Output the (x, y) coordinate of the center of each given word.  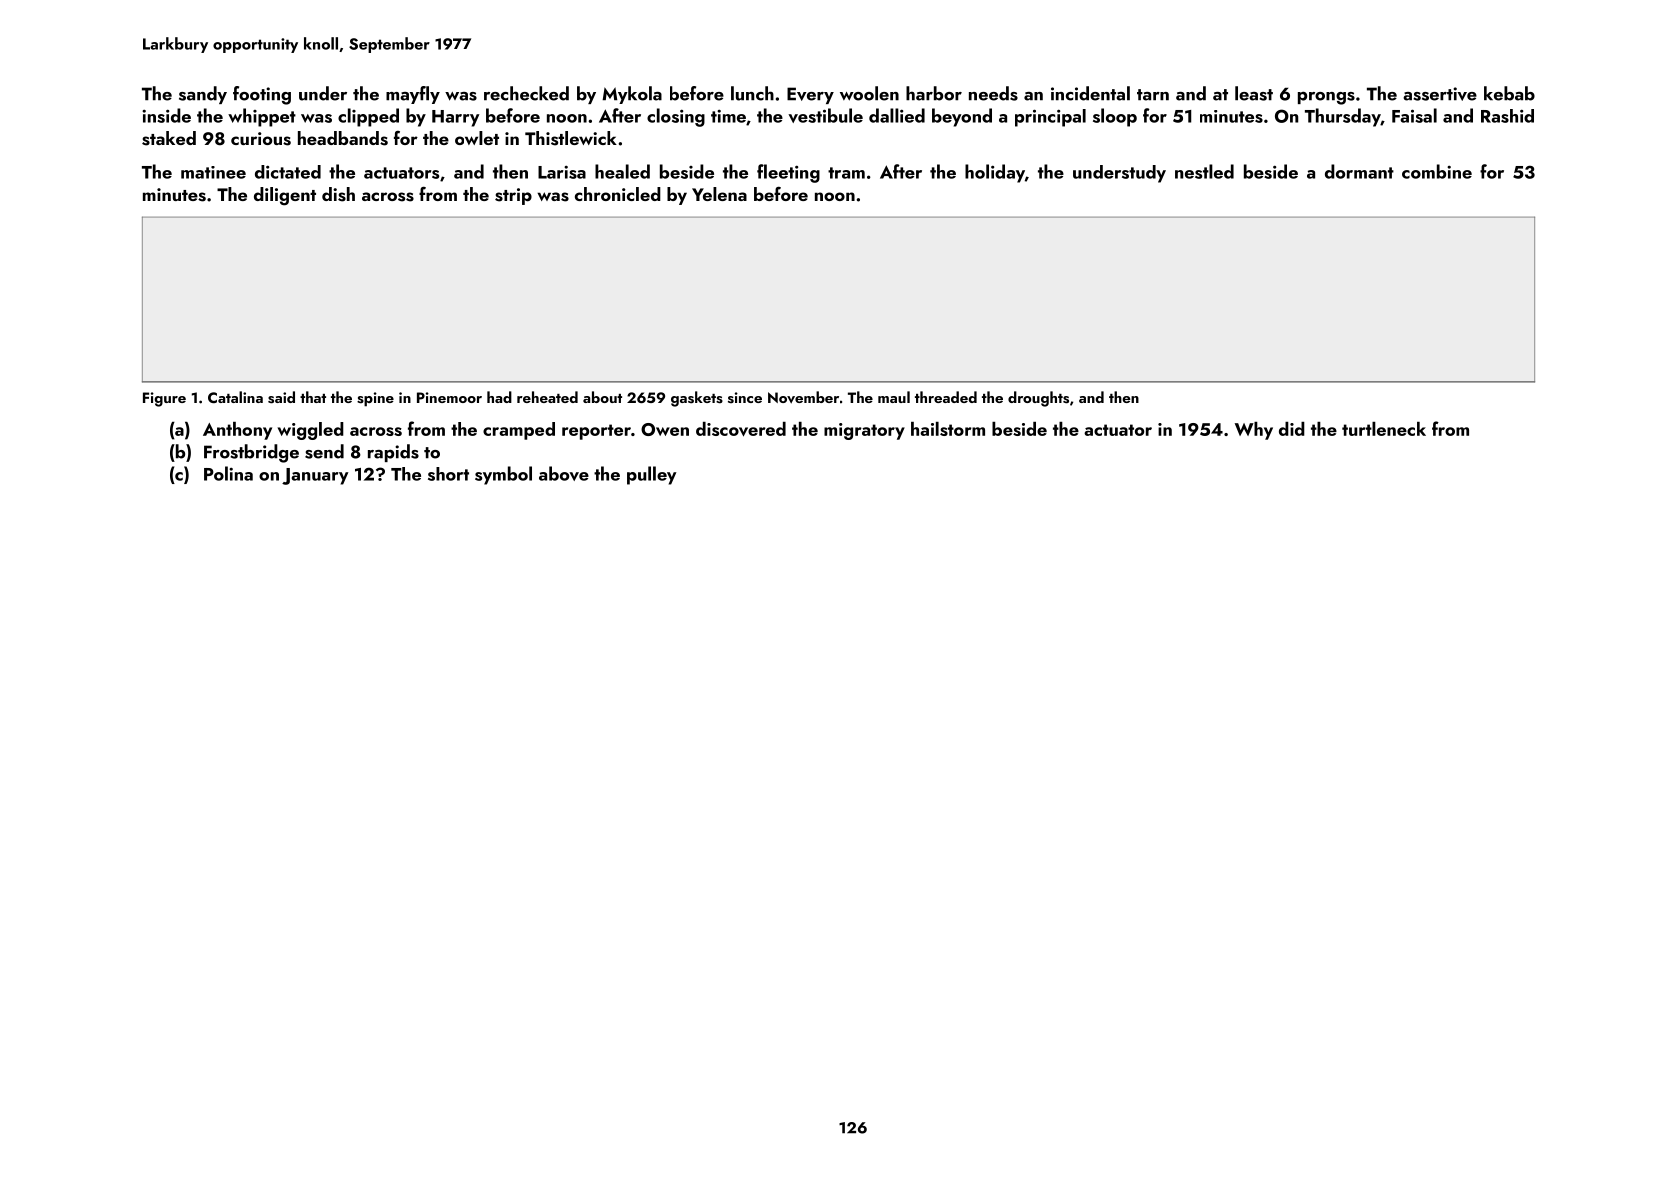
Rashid (1507, 116)
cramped (519, 431)
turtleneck (1384, 429)
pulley (651, 475)
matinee (213, 172)
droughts (1038, 399)
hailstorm (948, 429)
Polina (228, 473)
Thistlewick (571, 138)
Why (1254, 431)
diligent (285, 196)
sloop (1115, 117)
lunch (752, 93)
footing (262, 95)
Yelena (719, 194)
